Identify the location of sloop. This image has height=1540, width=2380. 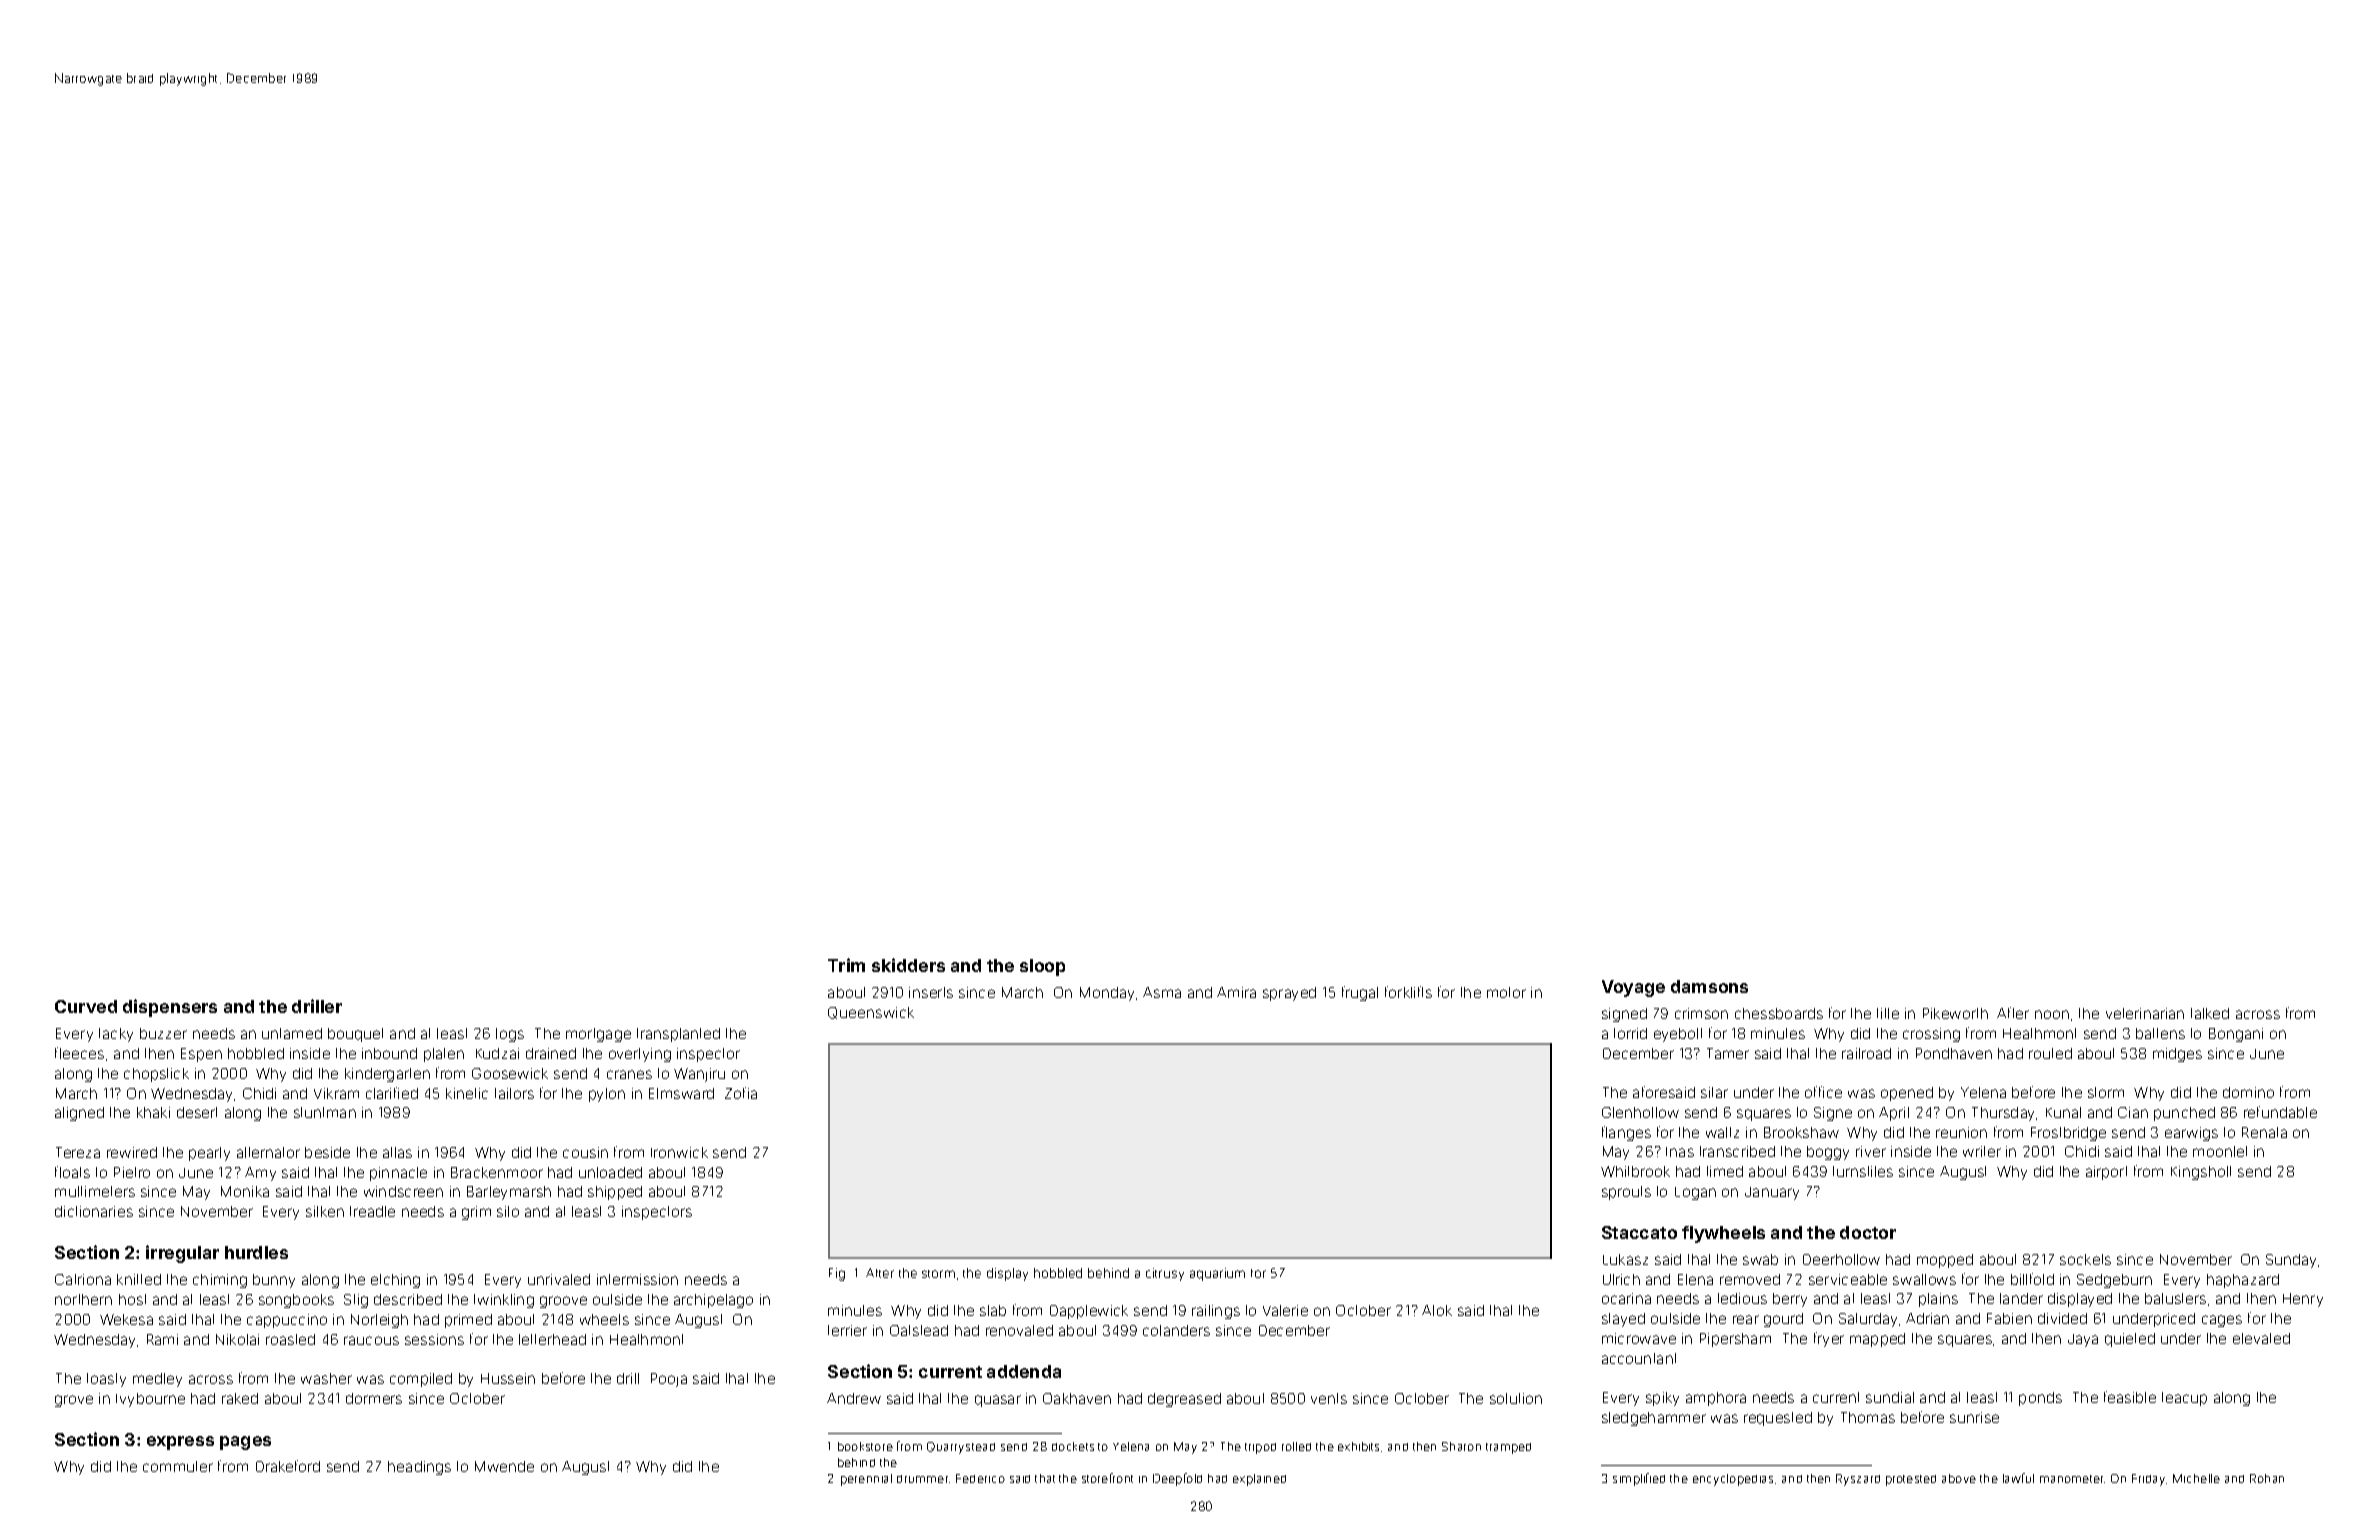
(1042, 967).
